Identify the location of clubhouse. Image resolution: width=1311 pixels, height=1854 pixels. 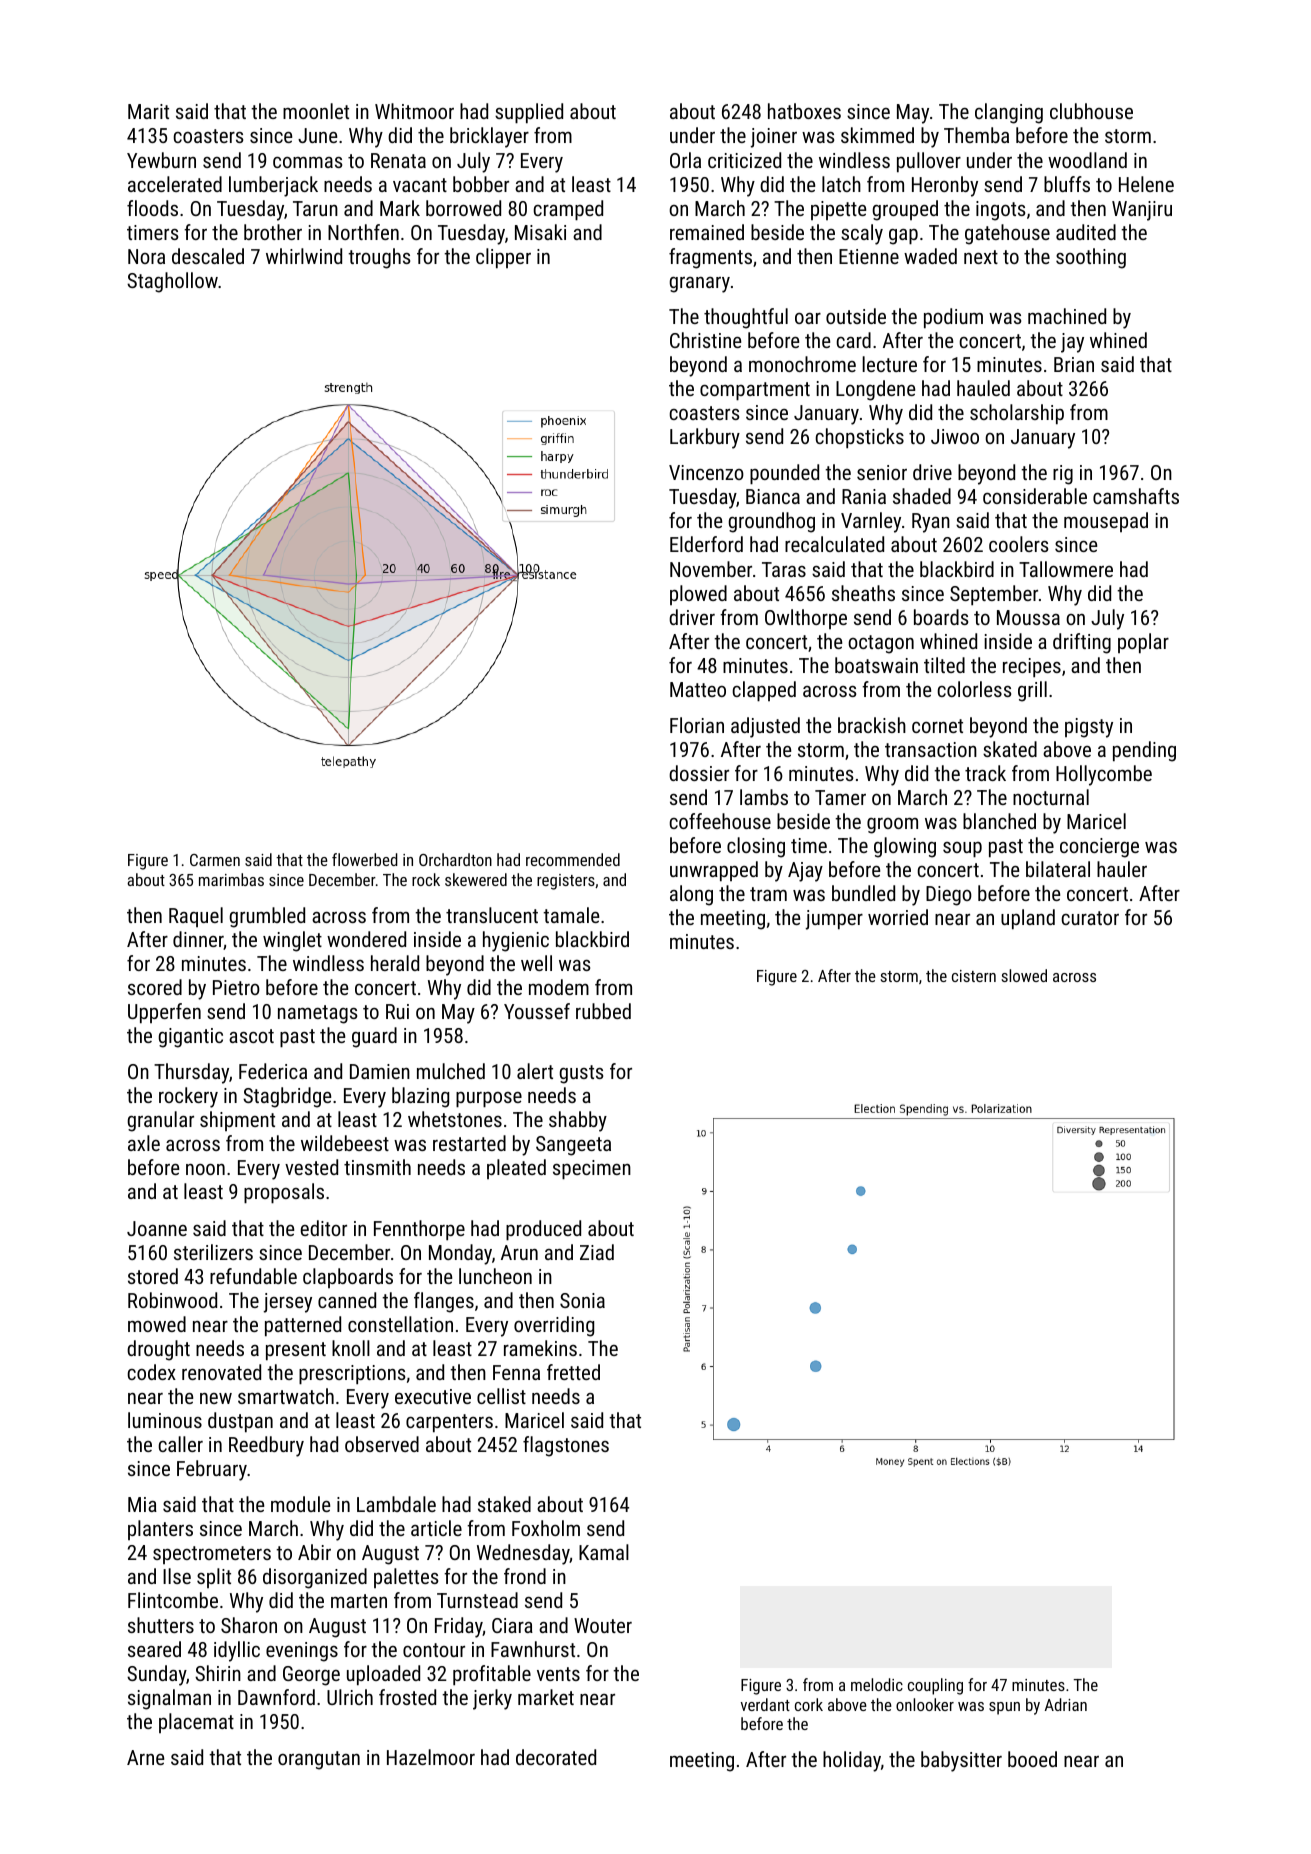
(1091, 111).
